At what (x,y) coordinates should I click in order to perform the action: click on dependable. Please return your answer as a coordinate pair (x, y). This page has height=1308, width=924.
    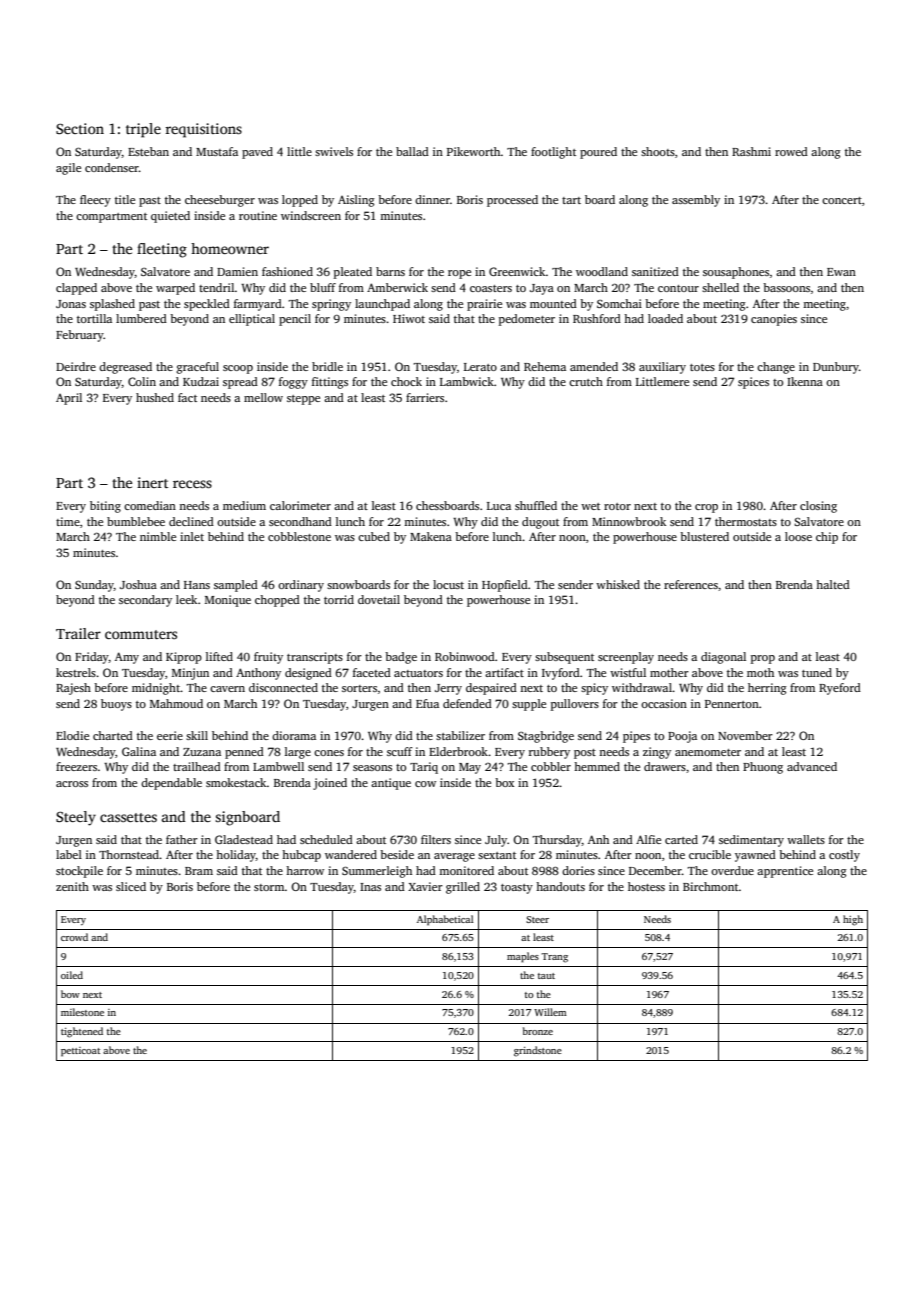
    Looking at the image, I should click on (171, 784).
